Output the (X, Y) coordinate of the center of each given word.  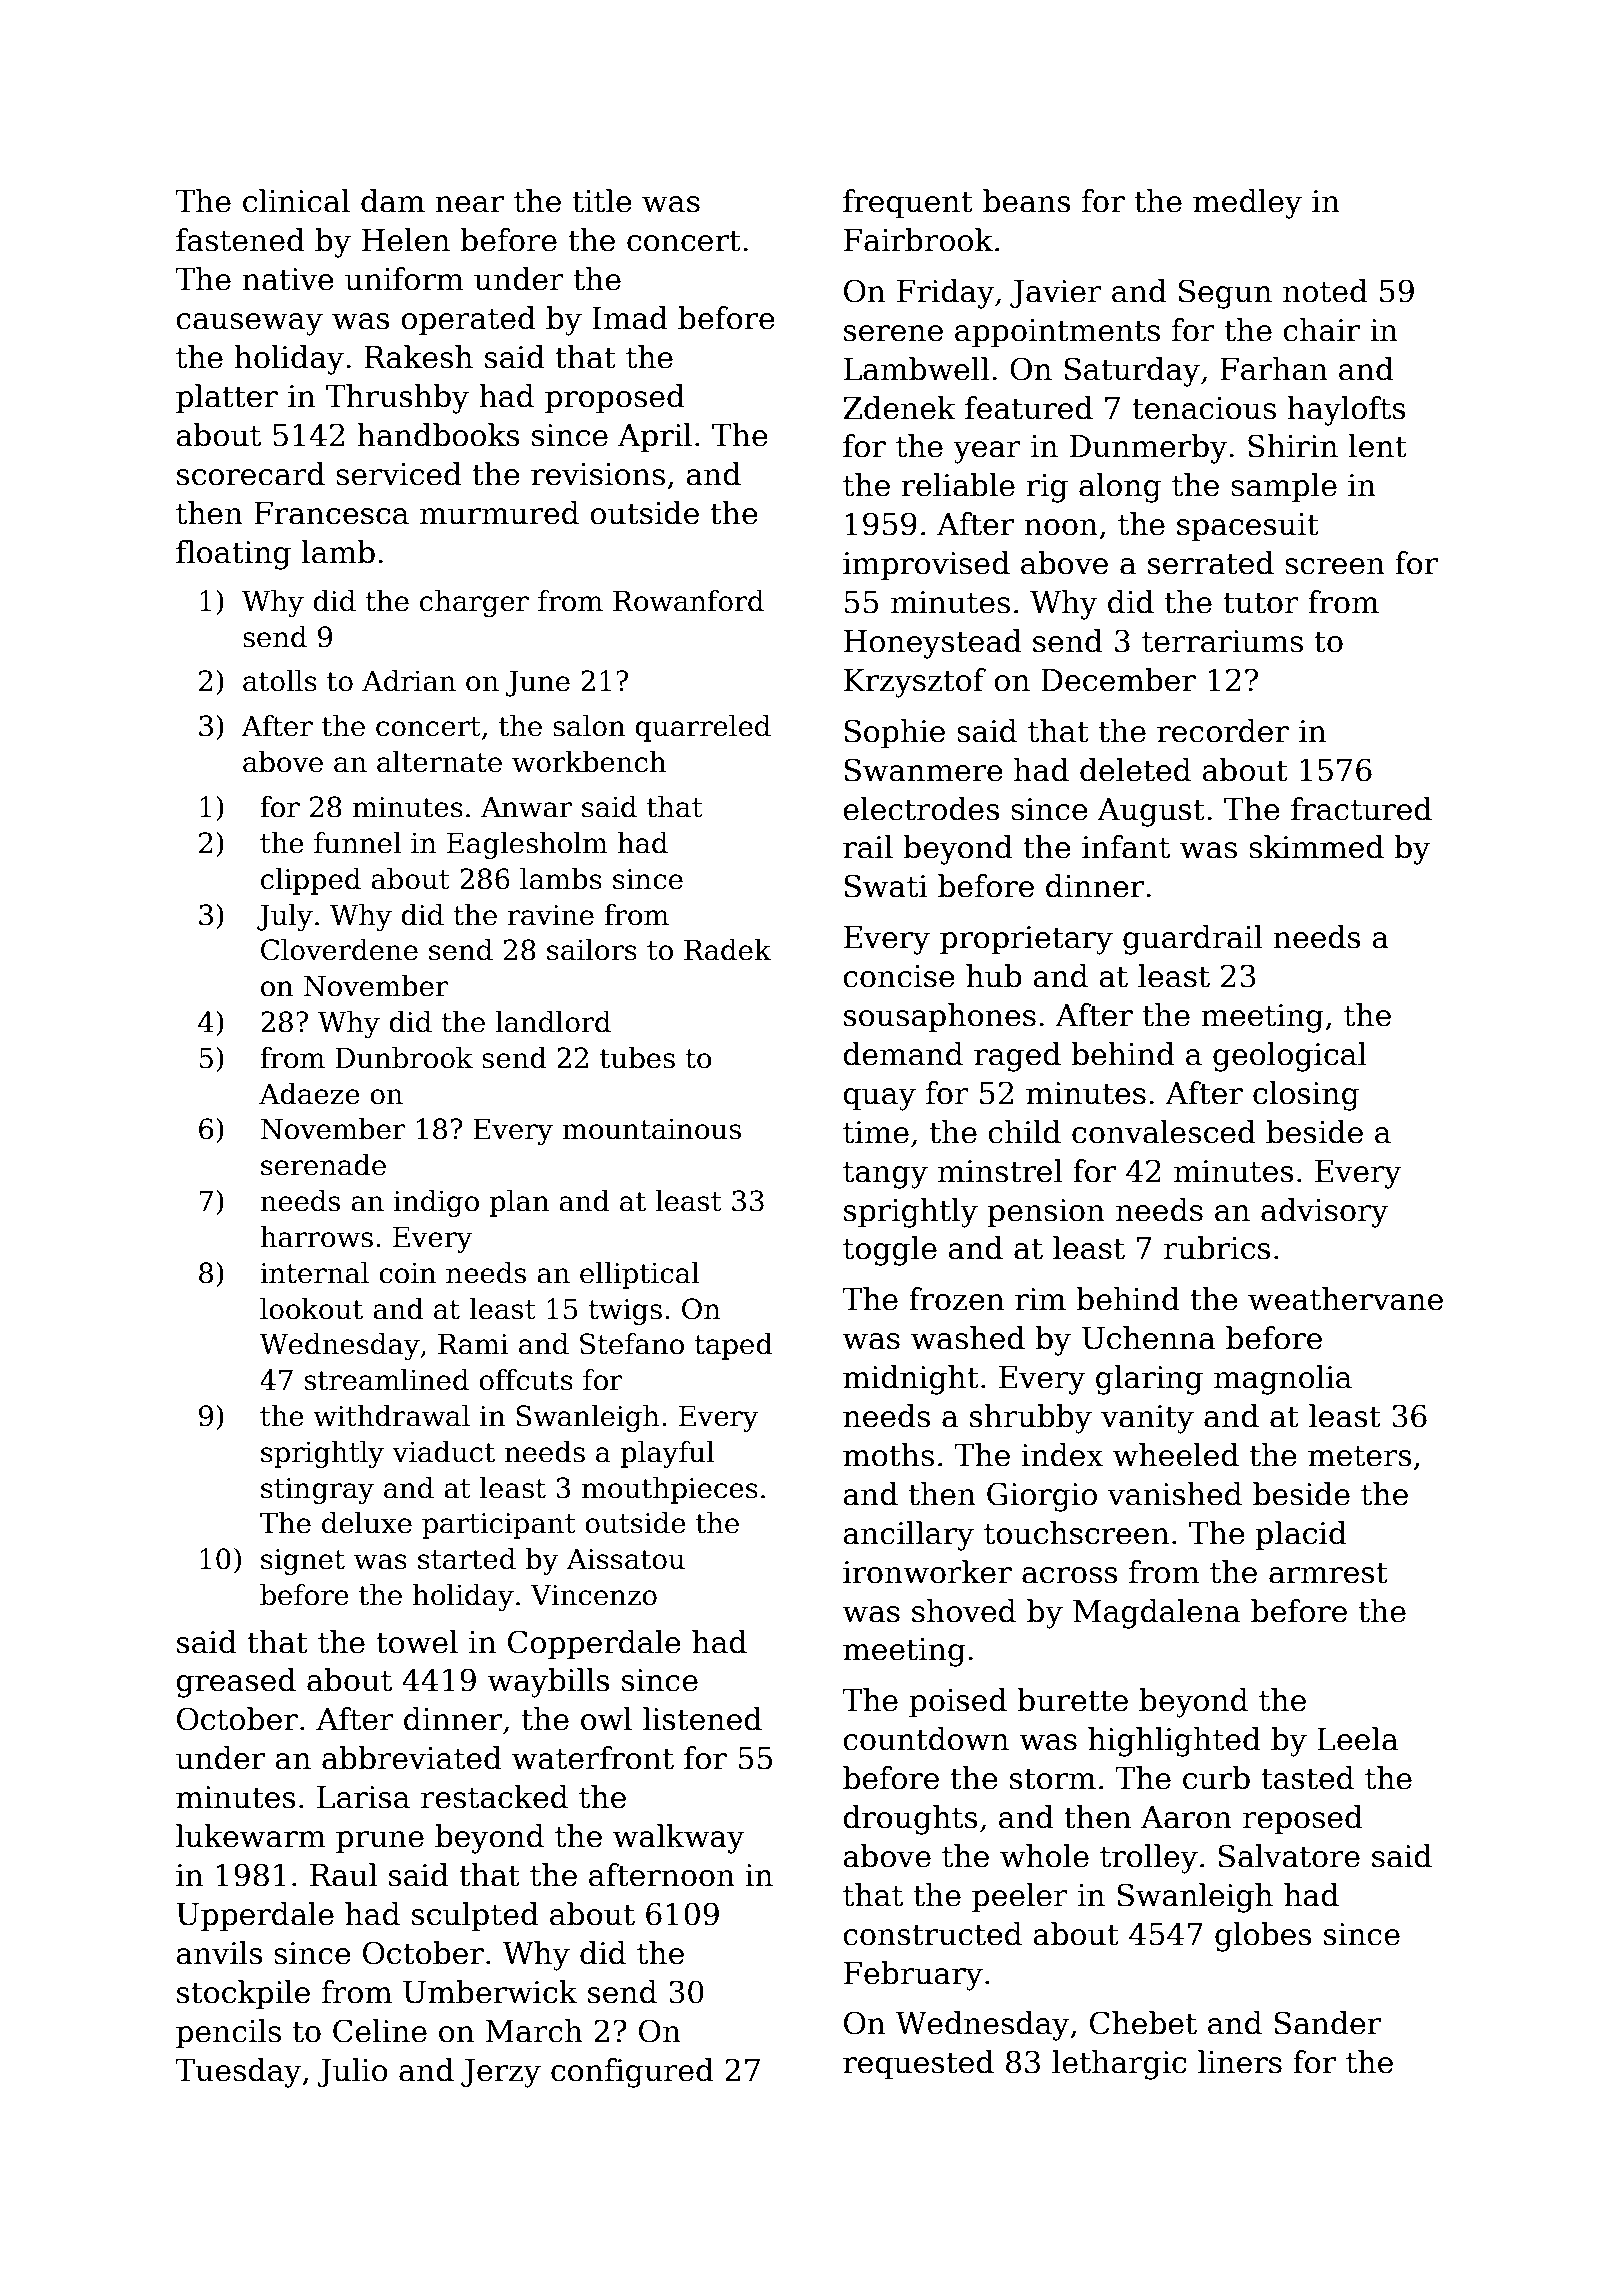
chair (1321, 330)
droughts (910, 1820)
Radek (727, 950)
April (655, 437)
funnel (357, 843)
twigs (625, 1312)
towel (417, 1642)
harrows (316, 1237)
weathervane (1345, 1299)
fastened (240, 240)
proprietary (1026, 940)
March (534, 2031)
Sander (1328, 2023)
